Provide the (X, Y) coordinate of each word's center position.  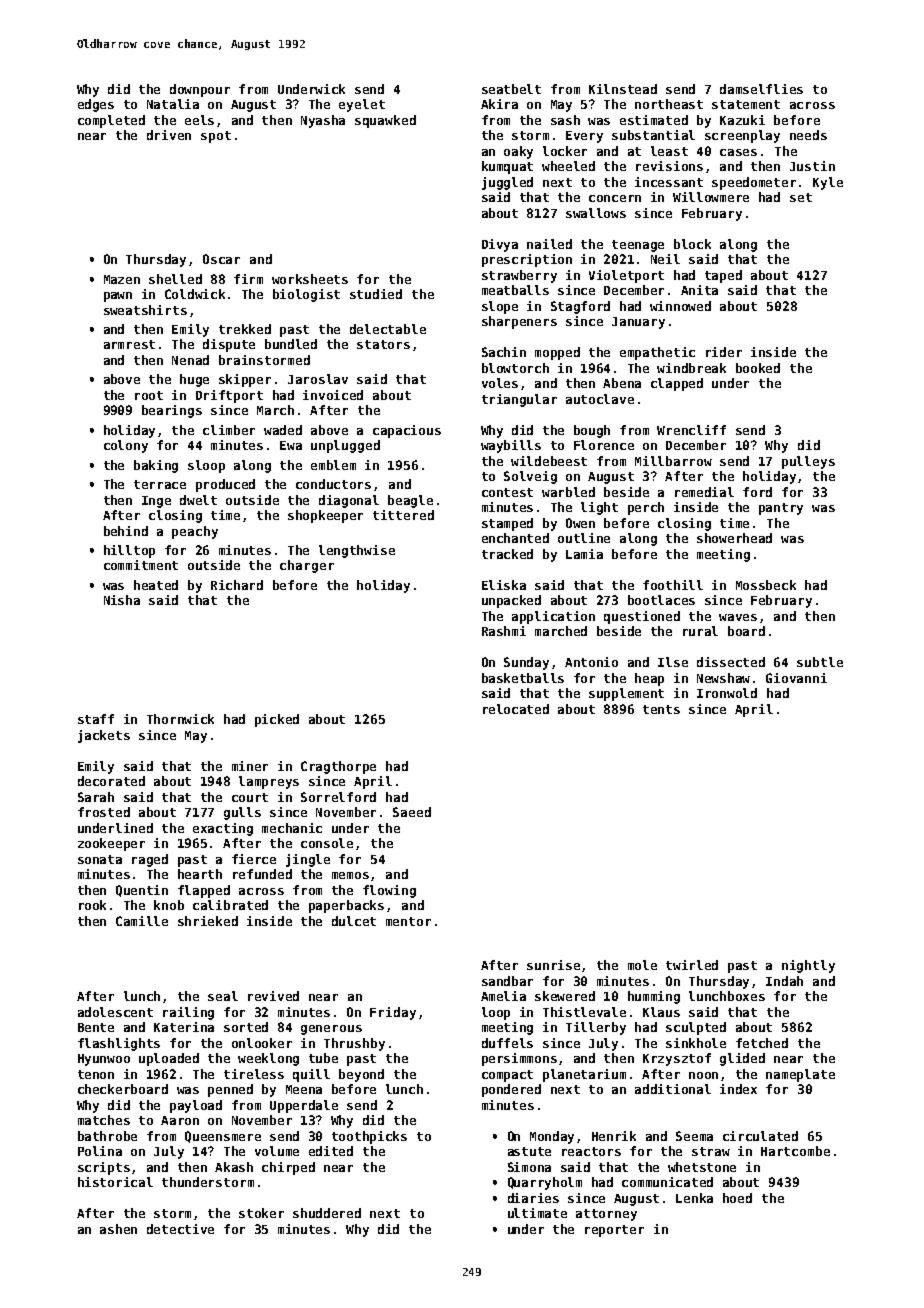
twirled (692, 965)
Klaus (661, 1012)
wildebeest (549, 461)
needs (808, 135)
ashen (118, 1229)
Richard (237, 585)
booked (758, 368)
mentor (408, 921)
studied (376, 294)
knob (169, 905)
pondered (511, 1090)
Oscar (221, 259)
